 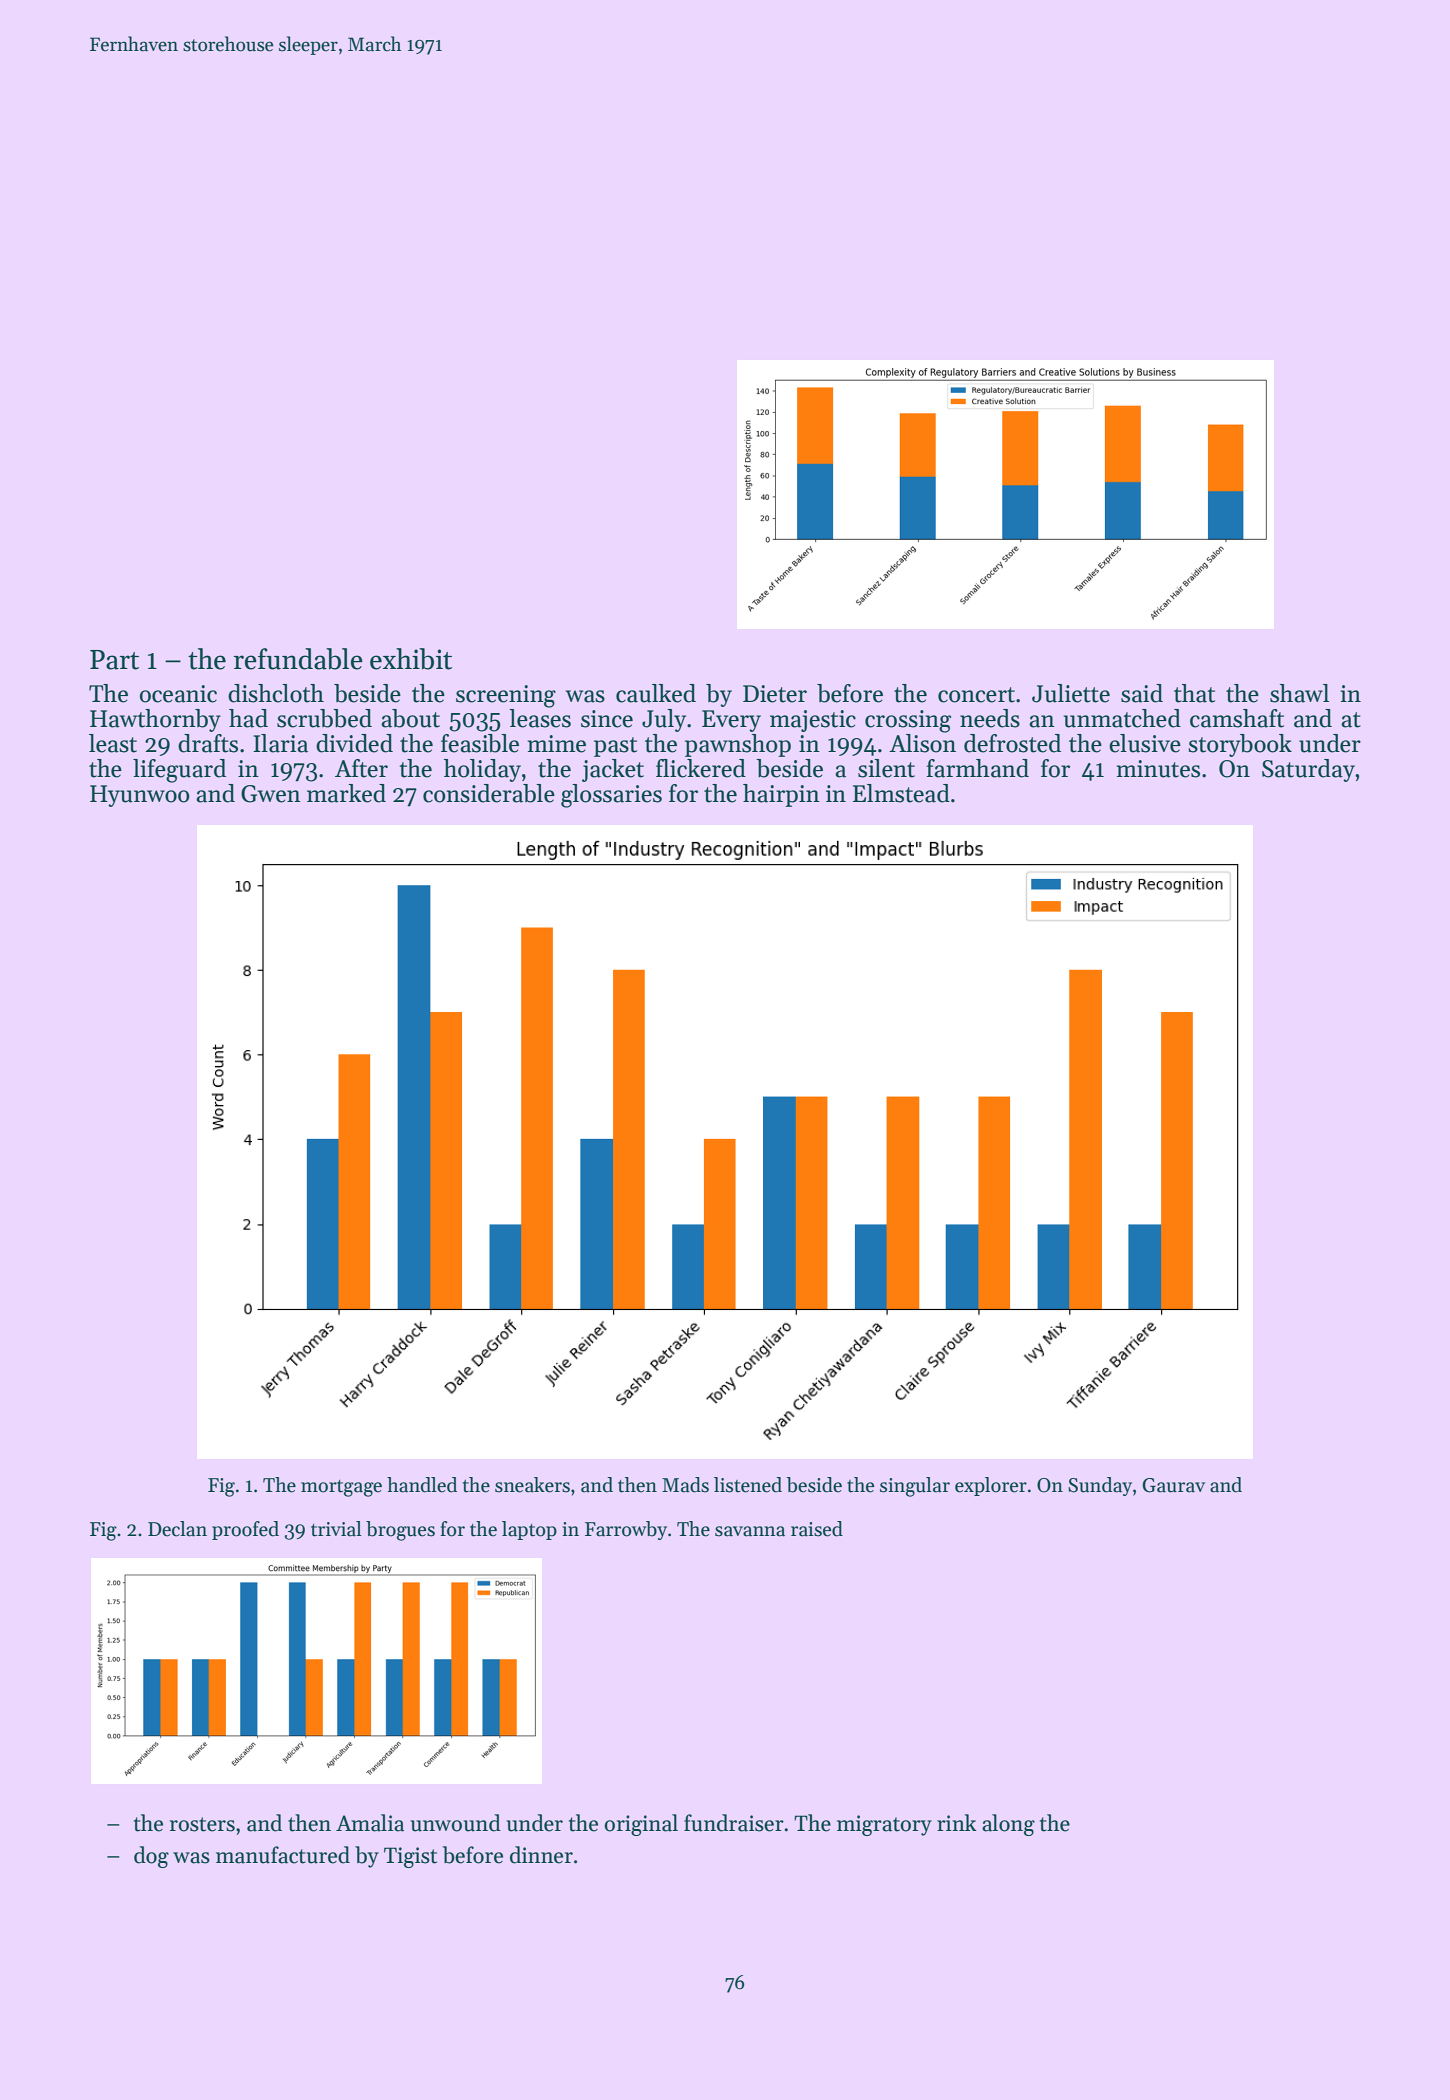 What do you see at coordinates (1142, 693) in the screenshot?
I see `said` at bounding box center [1142, 693].
